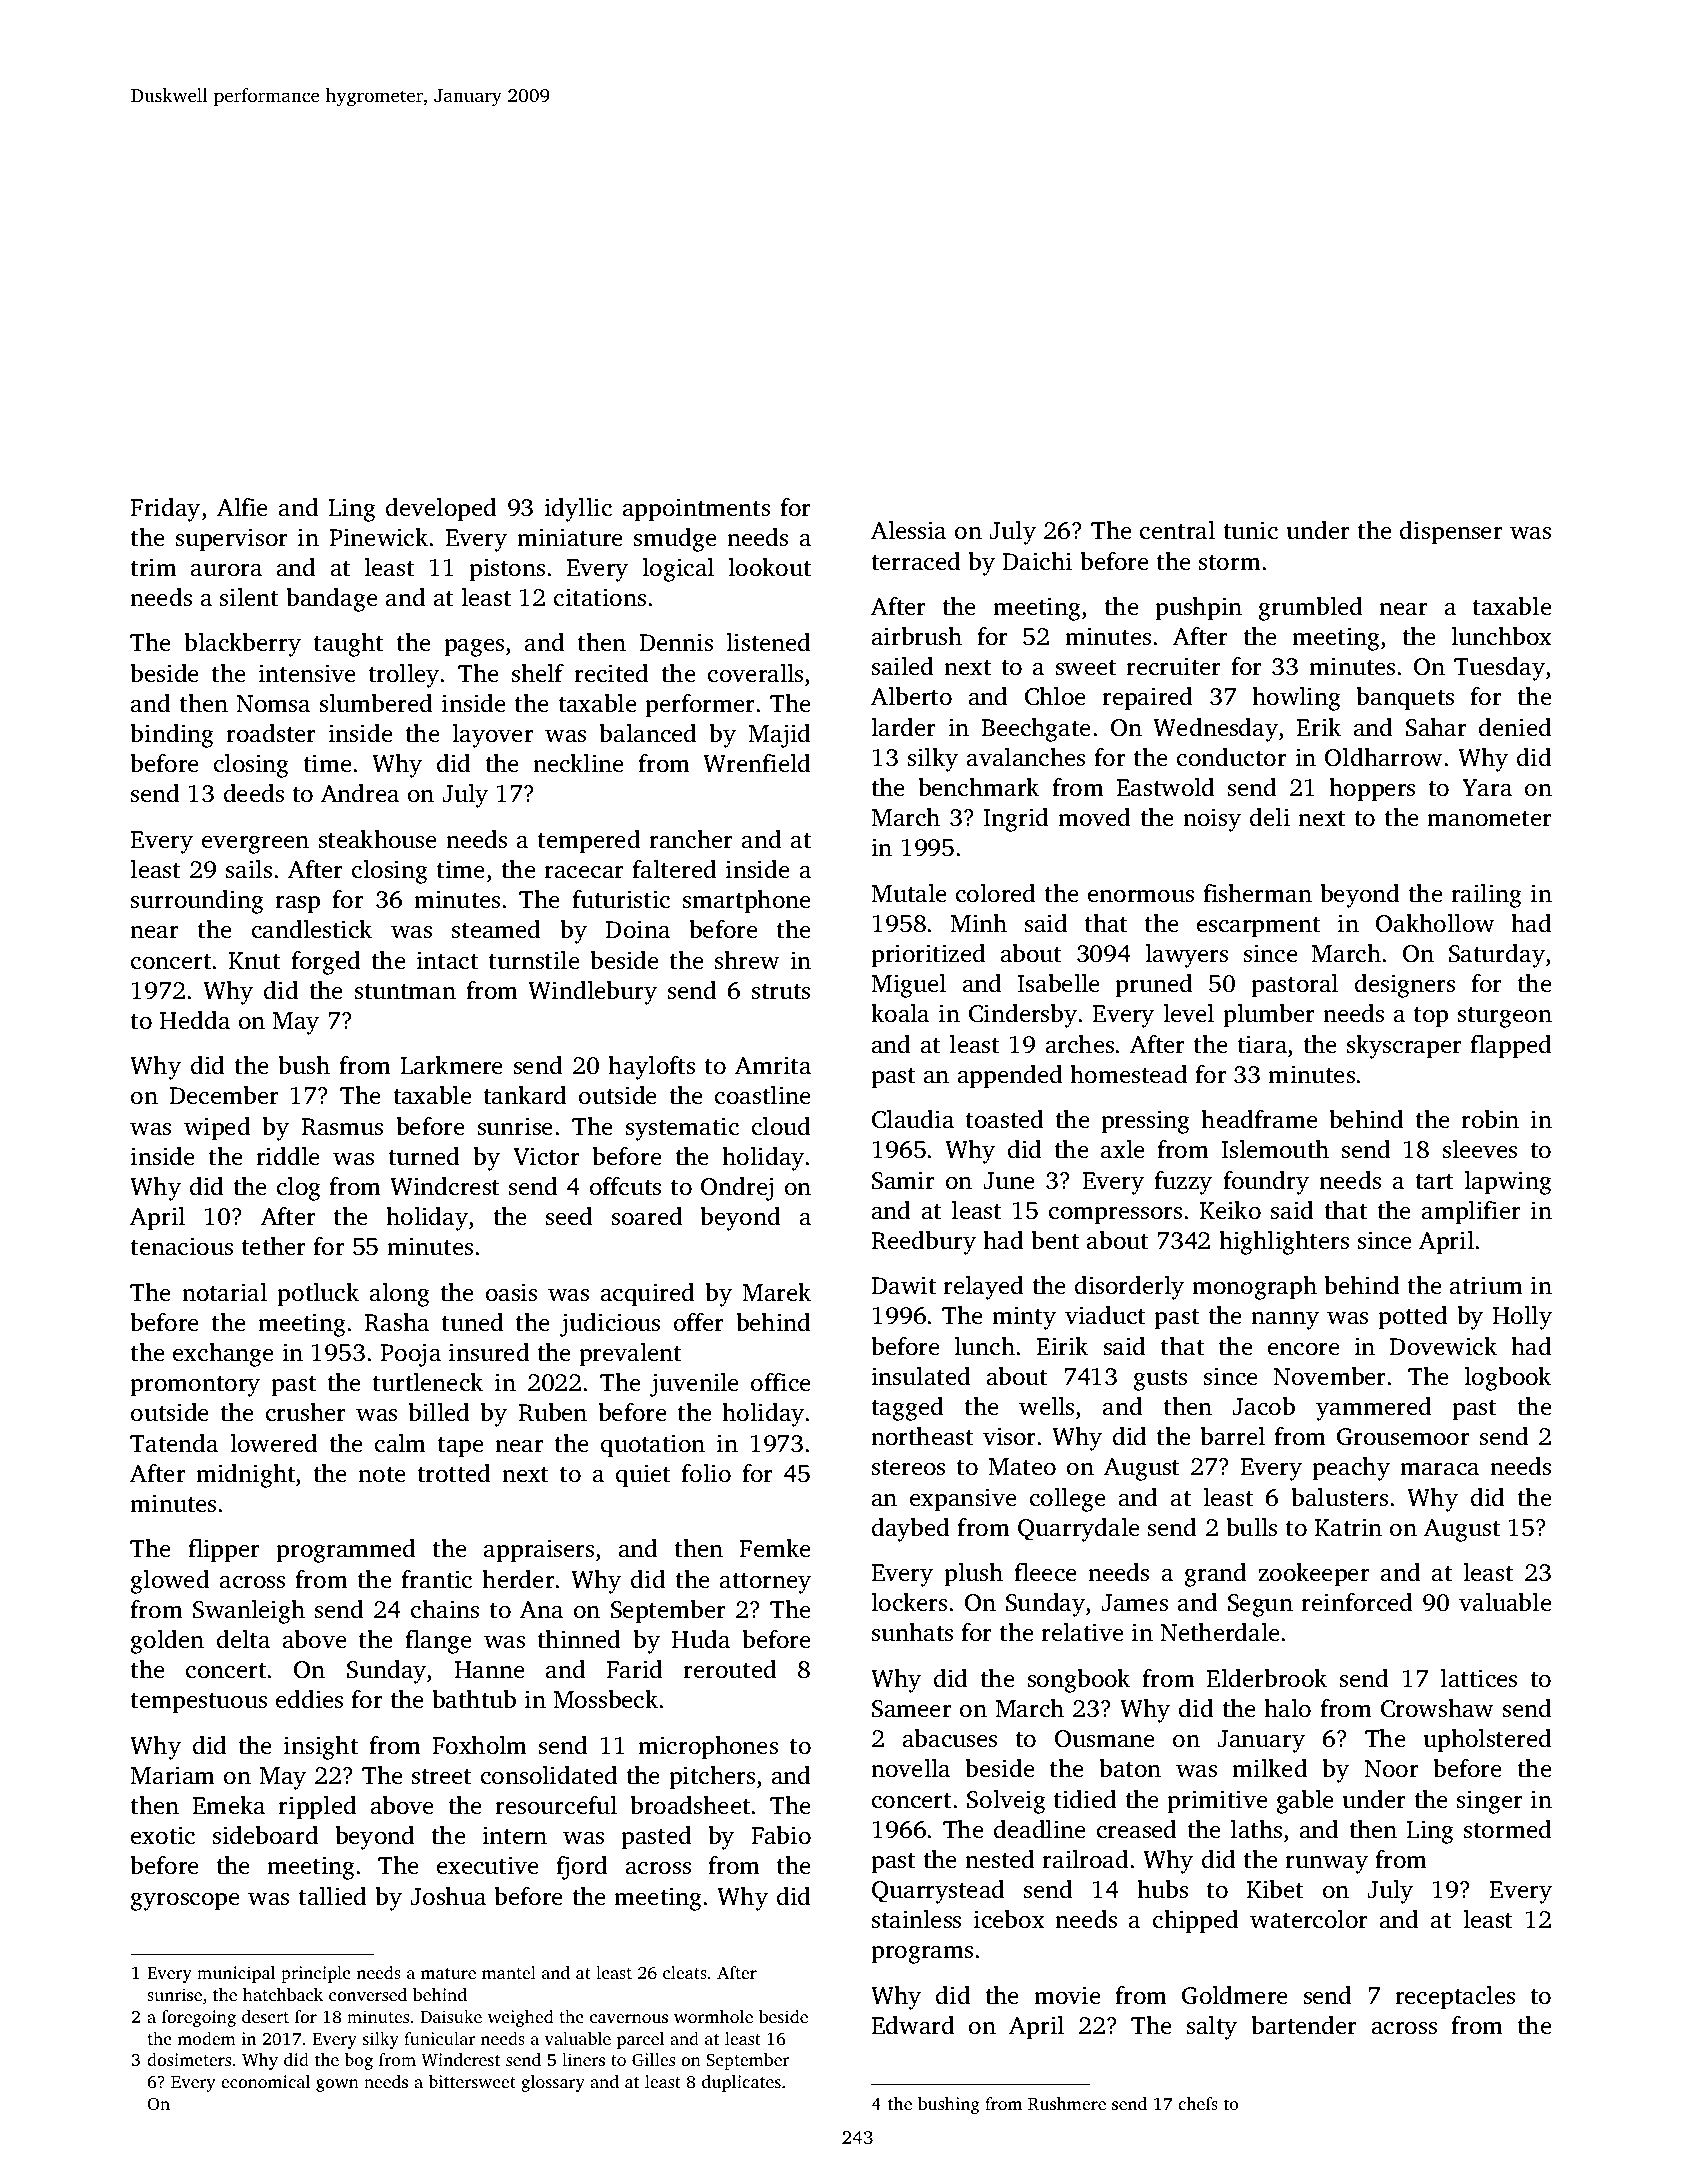  What do you see at coordinates (1451, 533) in the screenshot?
I see `dispenser` at bounding box center [1451, 533].
